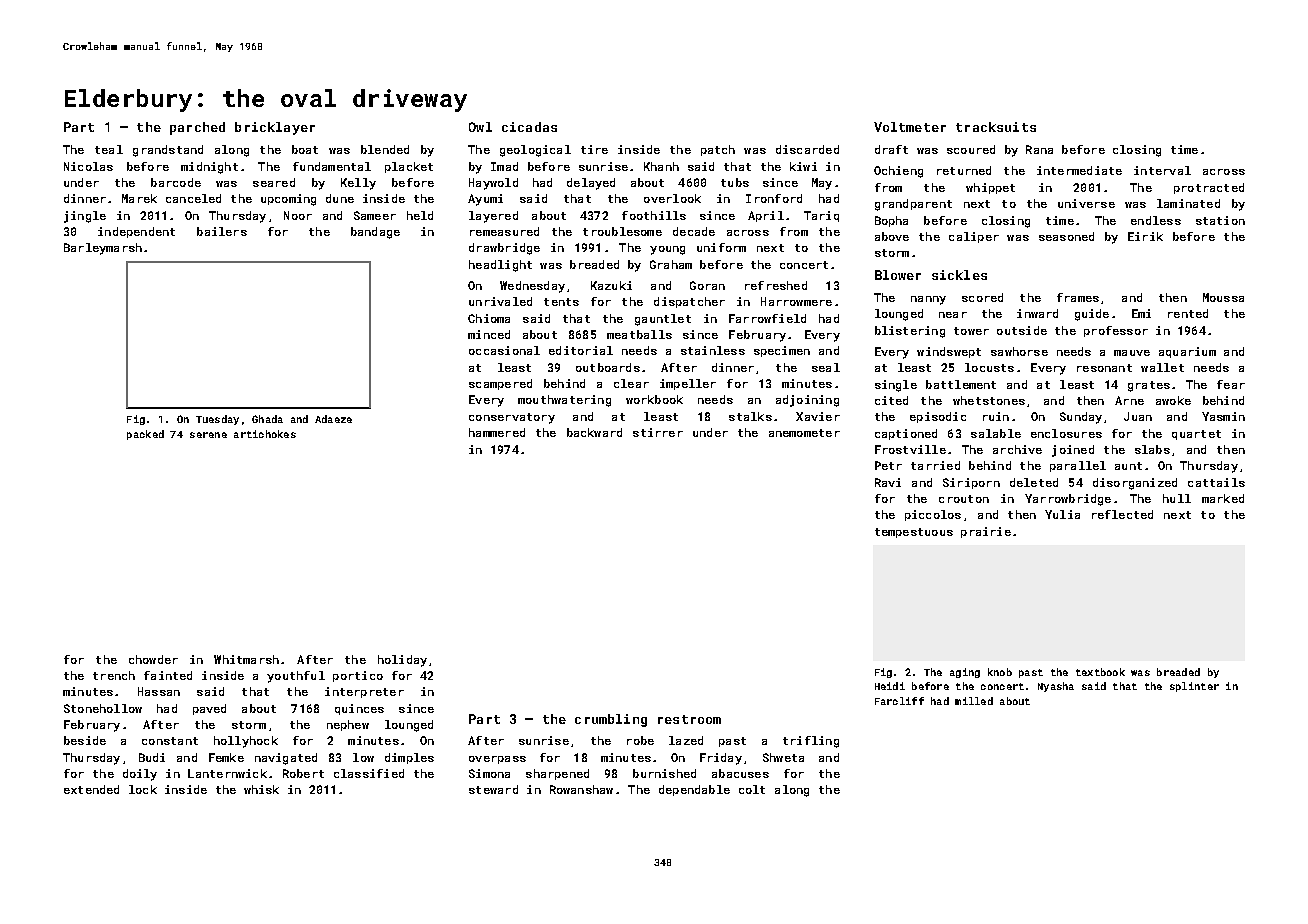  I want to click on Tuesday, so click(217, 420).
